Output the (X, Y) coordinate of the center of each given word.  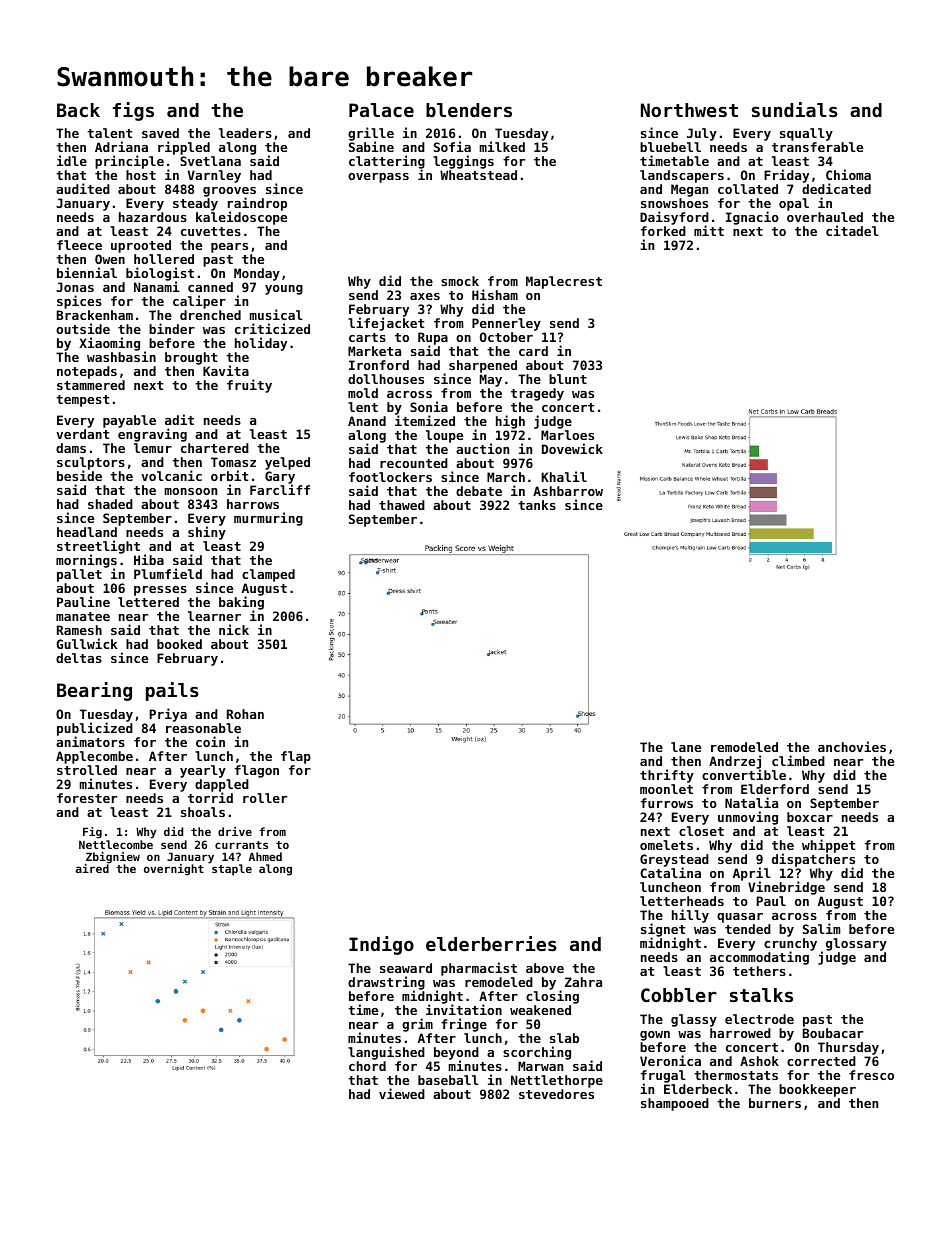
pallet (79, 575)
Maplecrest (564, 282)
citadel (852, 230)
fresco (871, 1075)
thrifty (667, 776)
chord (367, 1066)
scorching (537, 1053)
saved (160, 133)
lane (686, 747)
